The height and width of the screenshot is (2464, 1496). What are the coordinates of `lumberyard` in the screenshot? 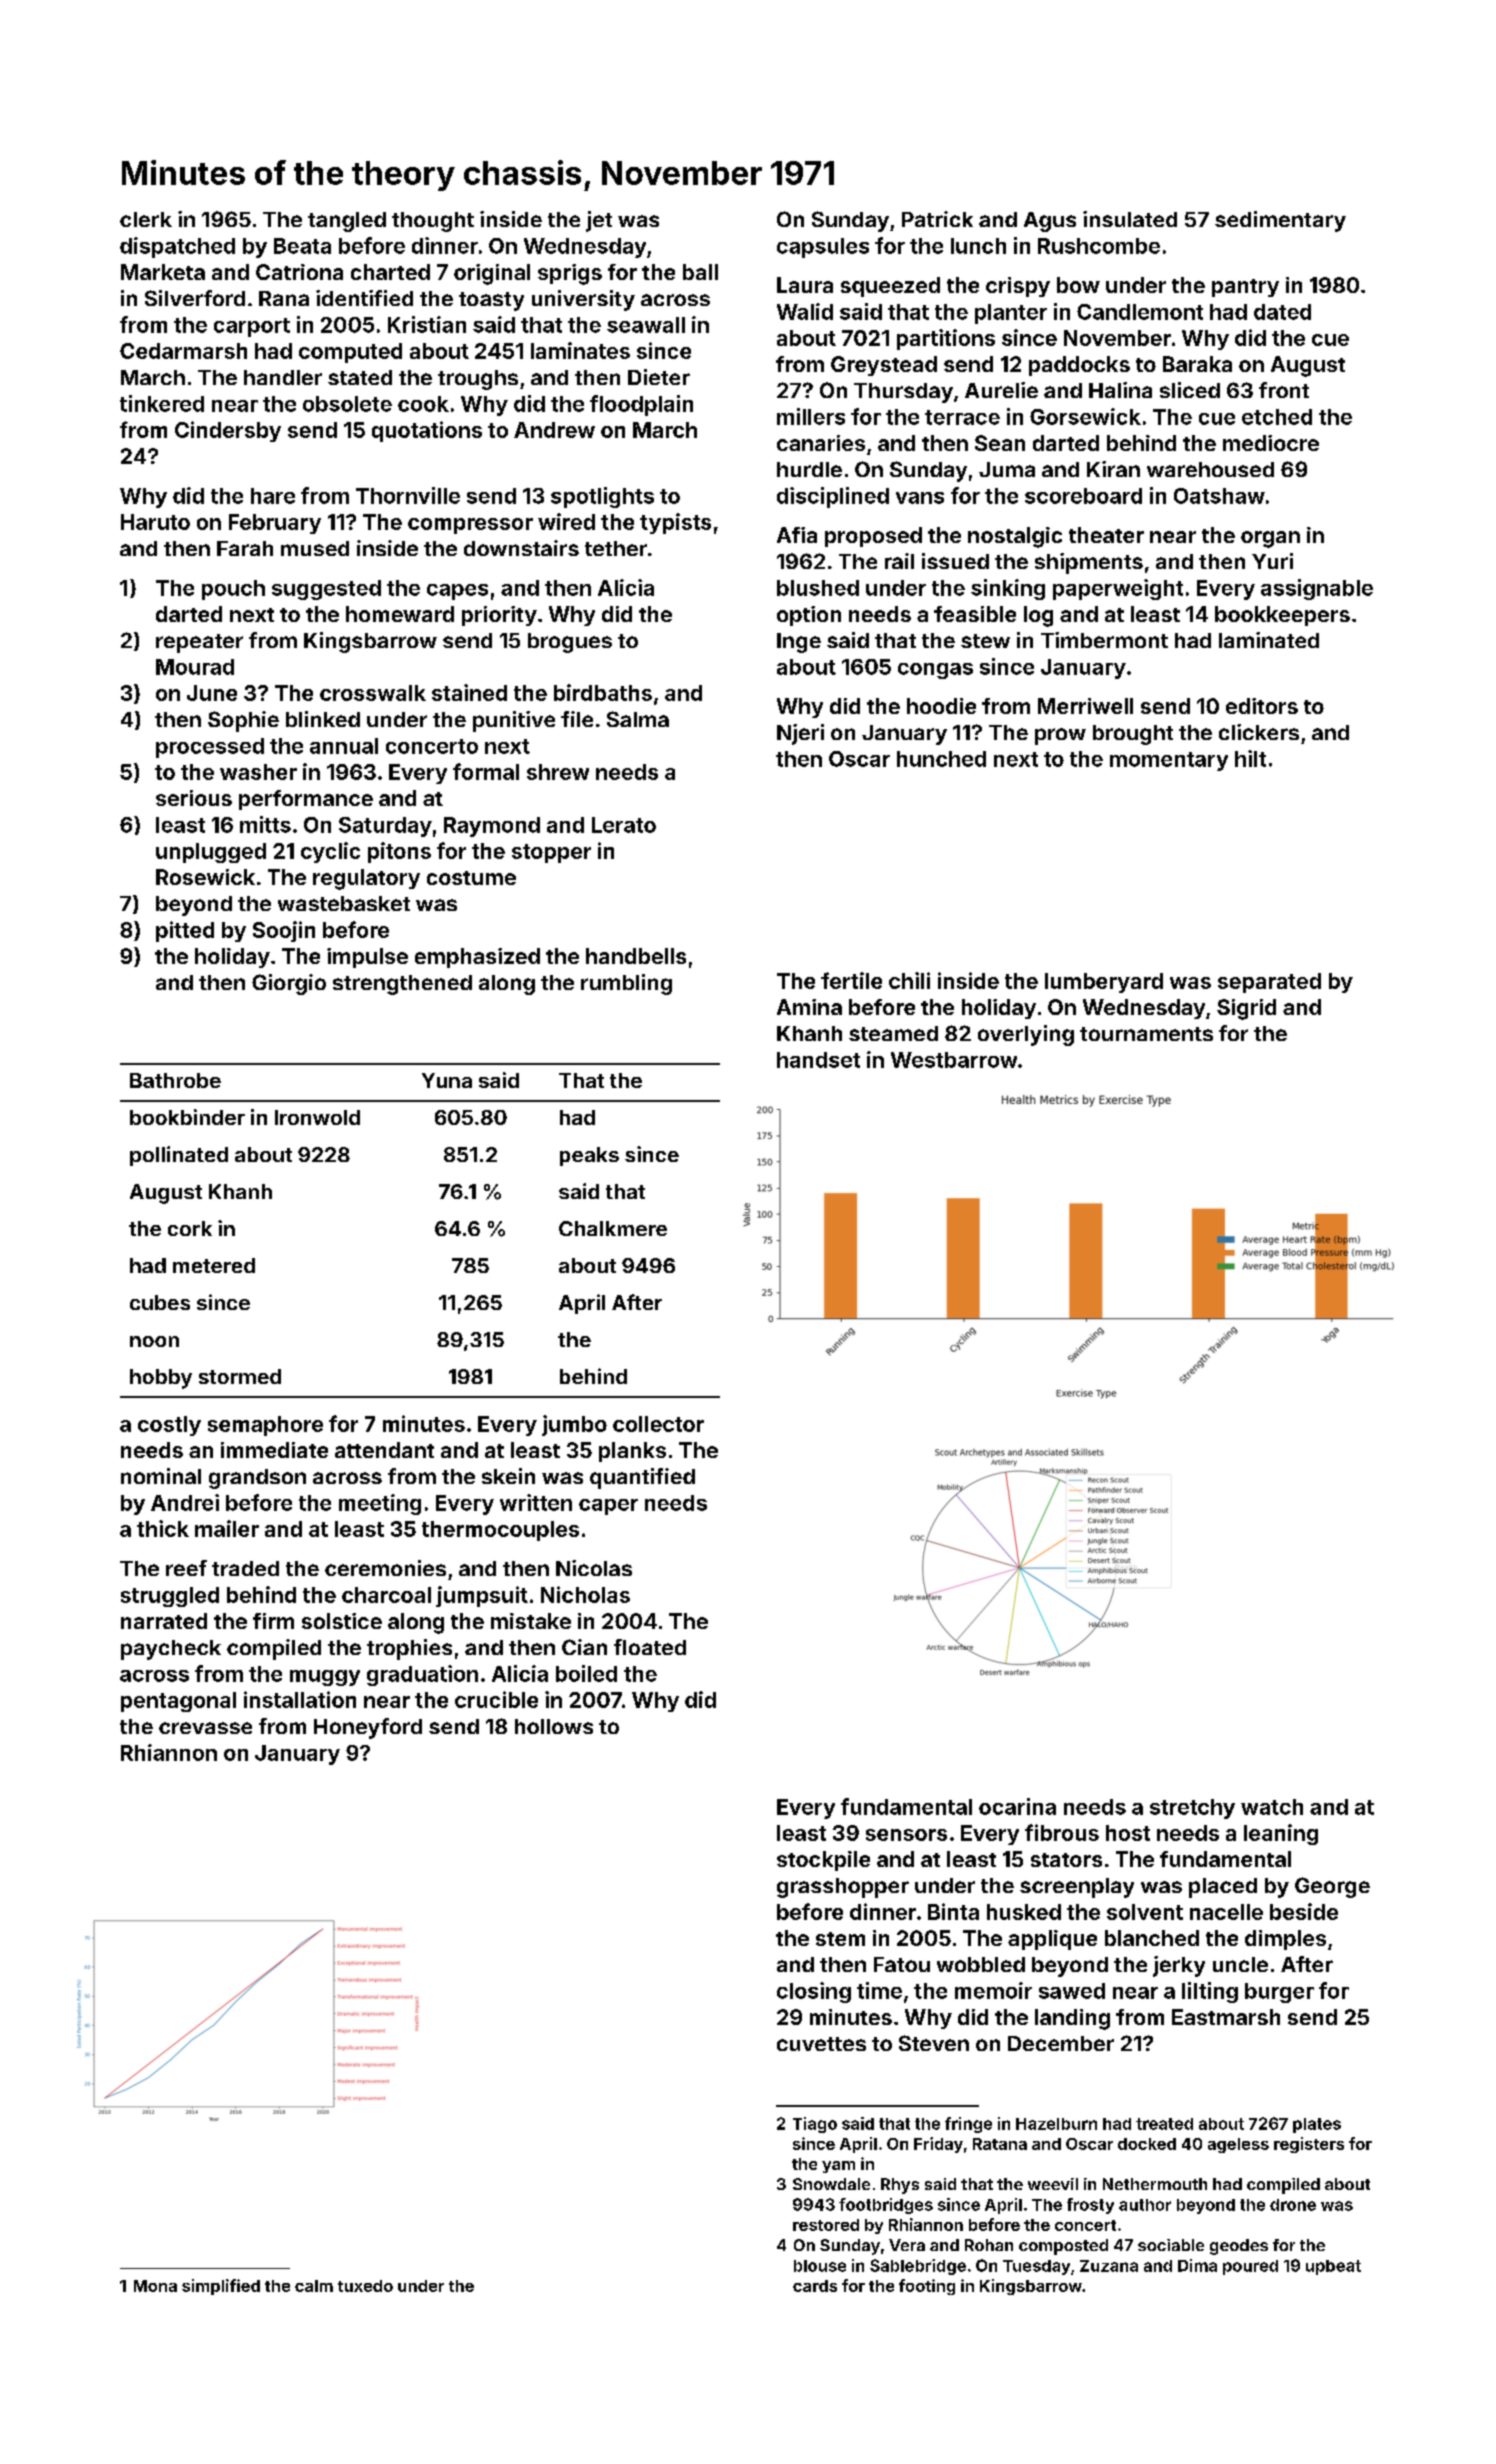 It's located at (1104, 983).
